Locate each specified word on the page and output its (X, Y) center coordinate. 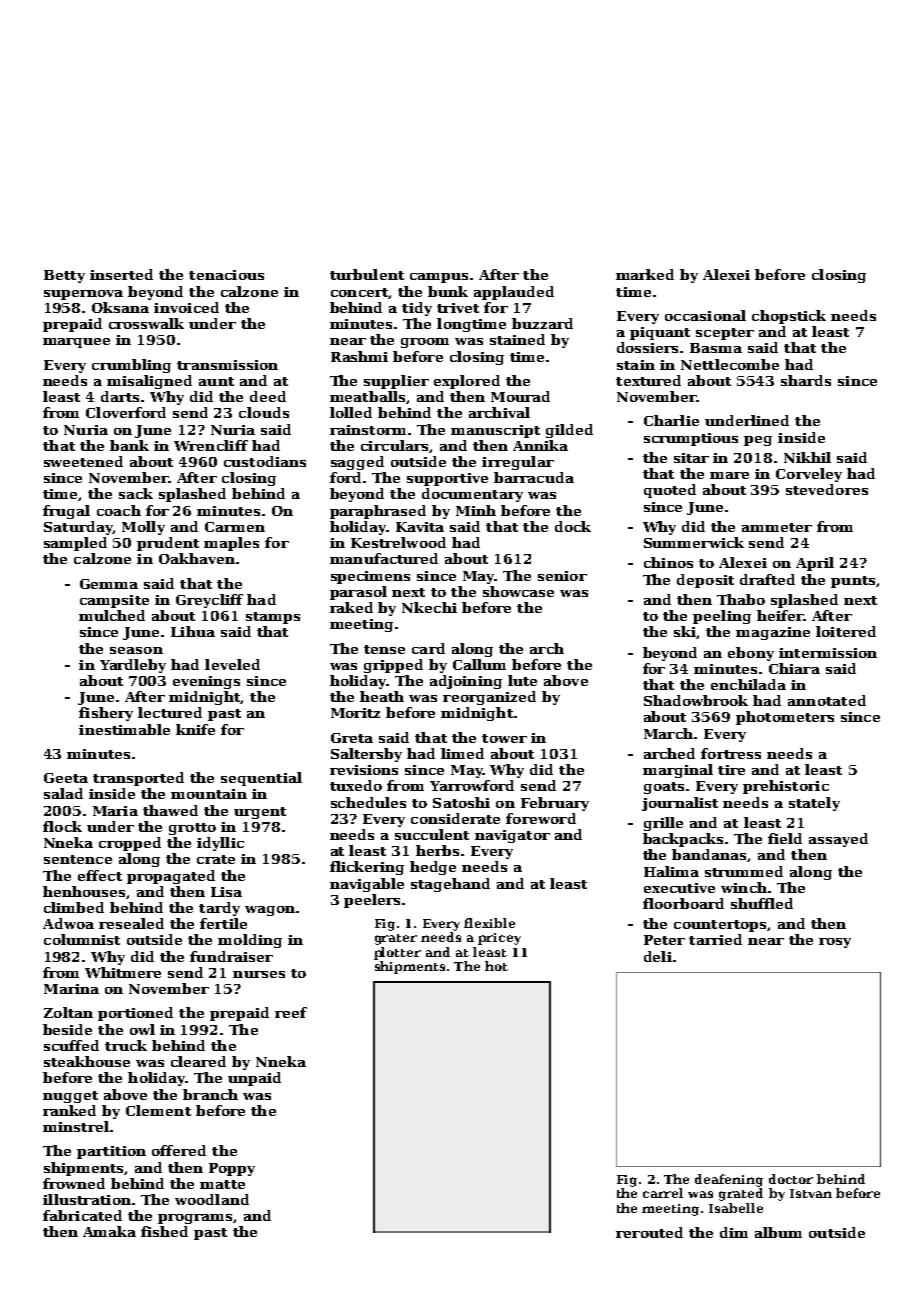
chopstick (789, 317)
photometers (785, 718)
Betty (64, 276)
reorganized (489, 698)
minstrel (76, 1126)
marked (645, 274)
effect (100, 875)
